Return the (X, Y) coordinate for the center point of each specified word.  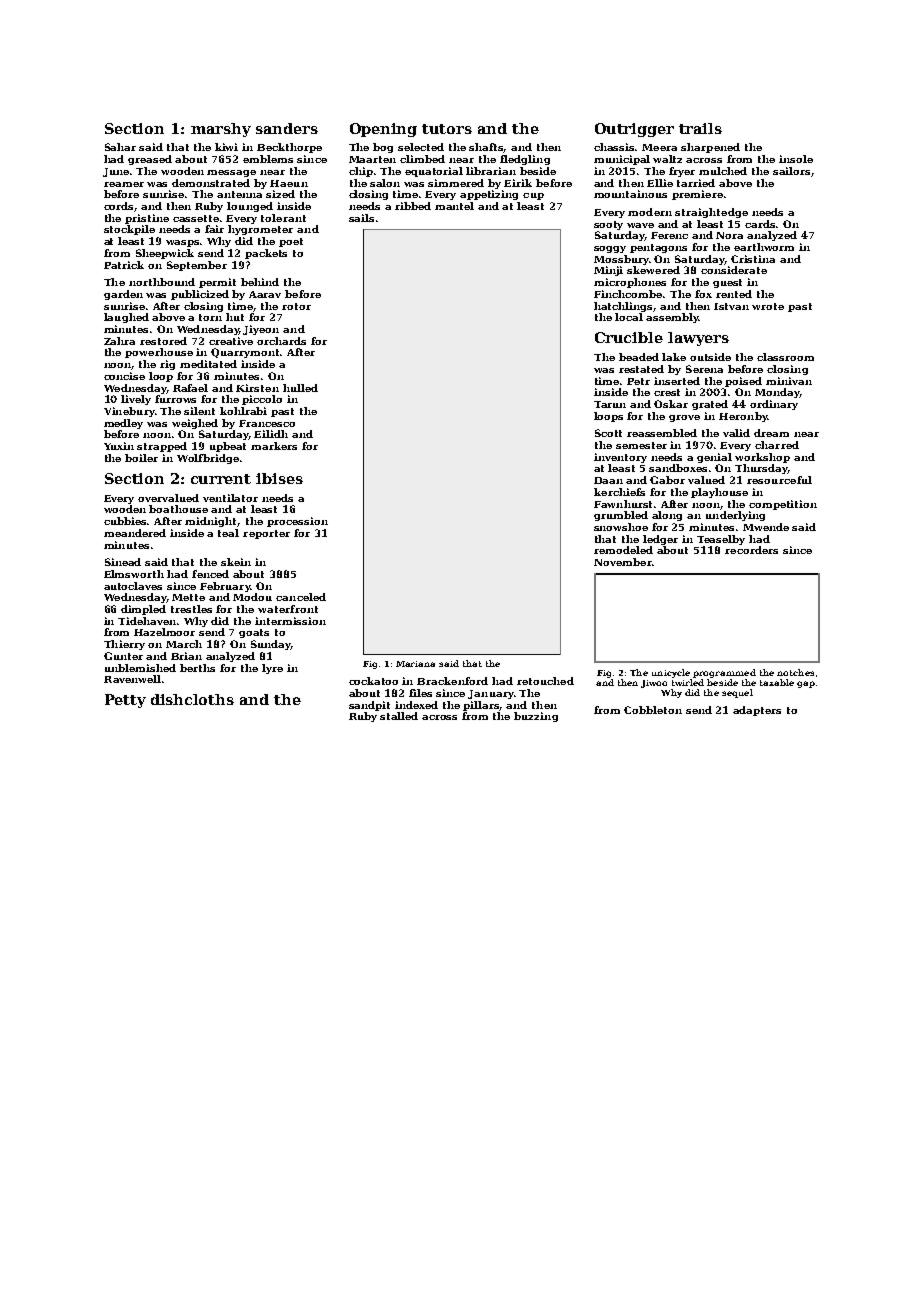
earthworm (764, 247)
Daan (608, 480)
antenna (239, 194)
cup (533, 196)
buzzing (536, 717)
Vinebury (129, 412)
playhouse (719, 493)
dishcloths (192, 699)
